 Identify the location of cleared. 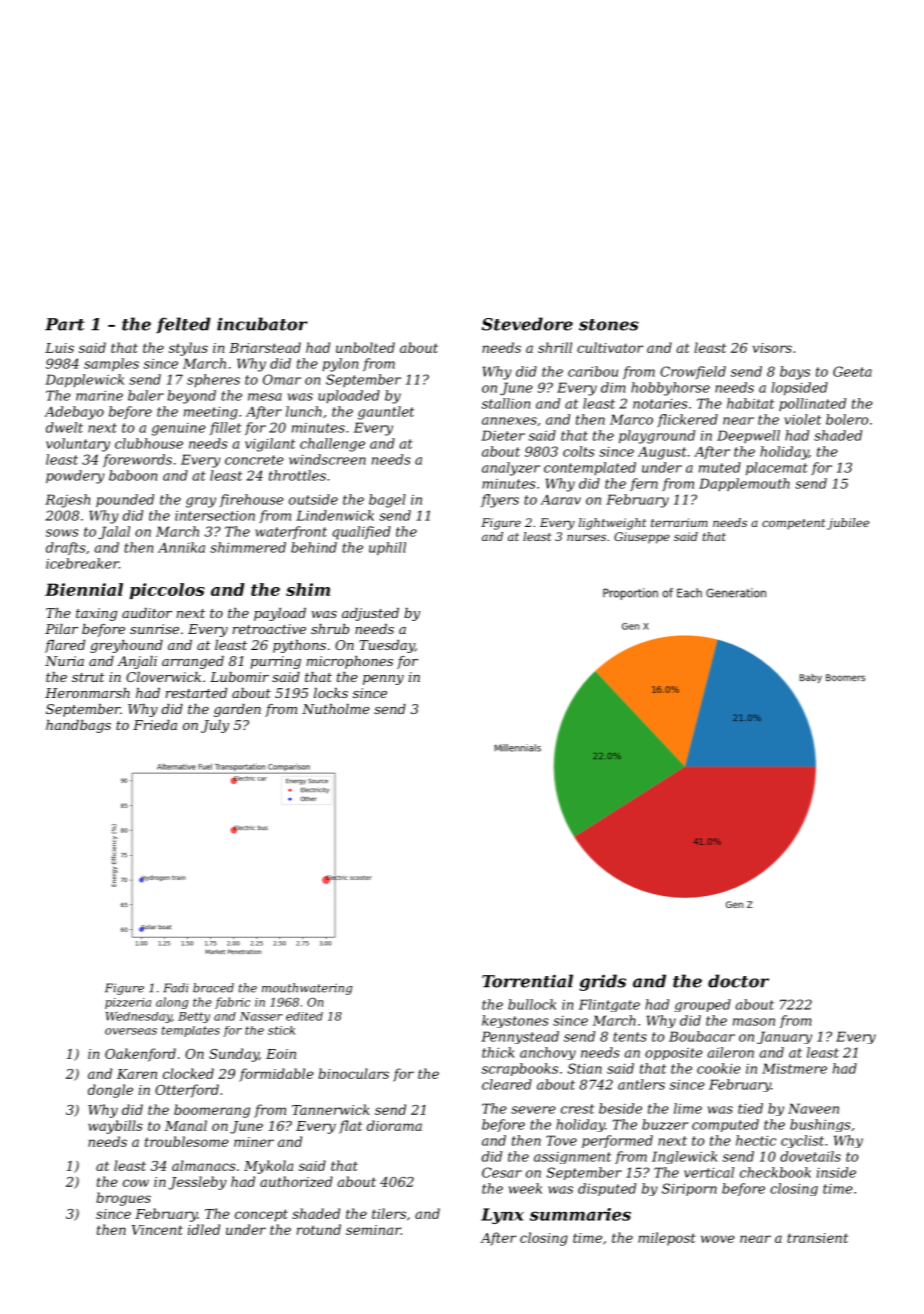
(507, 1084).
